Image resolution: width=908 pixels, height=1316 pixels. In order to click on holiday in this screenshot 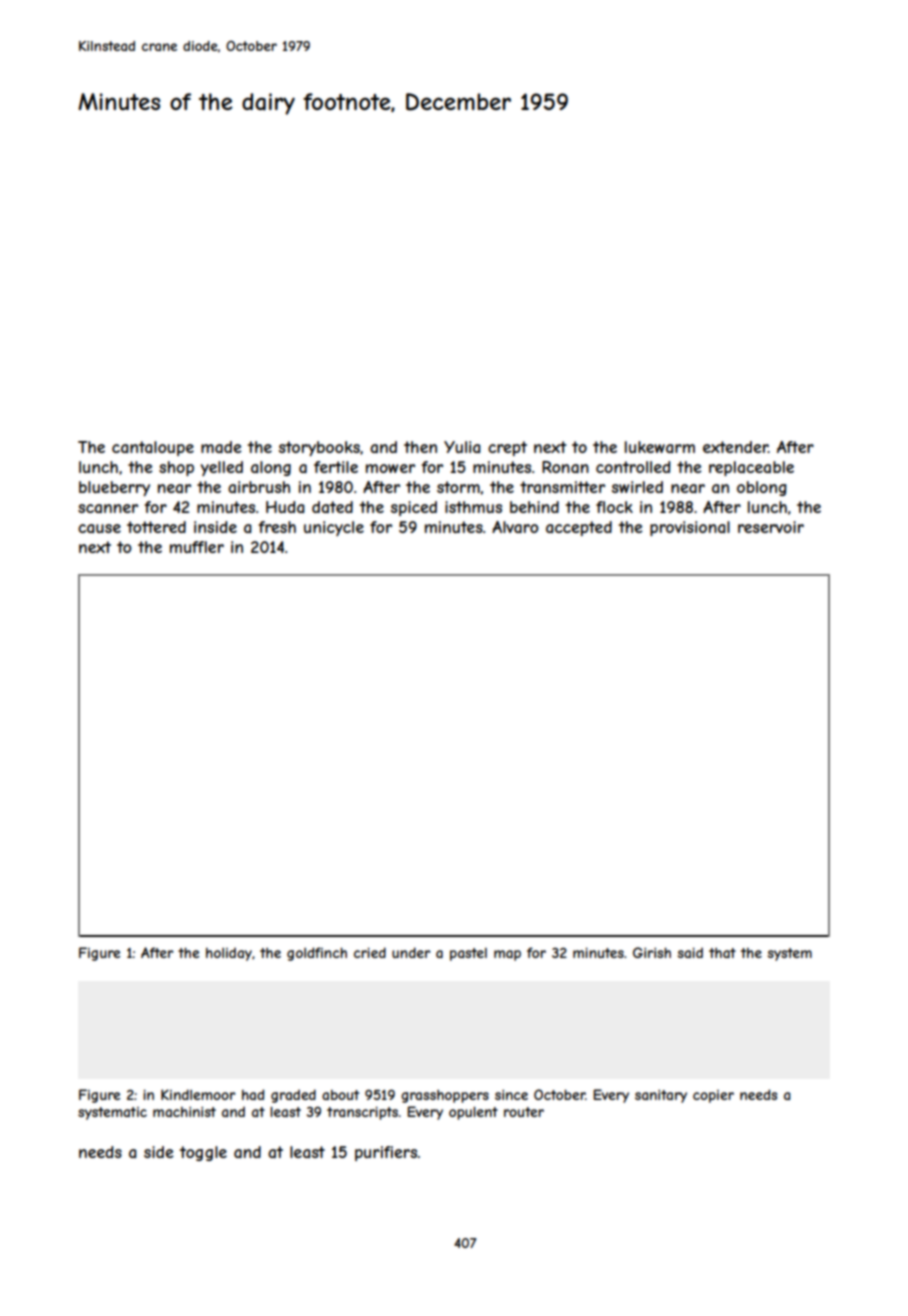, I will do `click(229, 954)`.
